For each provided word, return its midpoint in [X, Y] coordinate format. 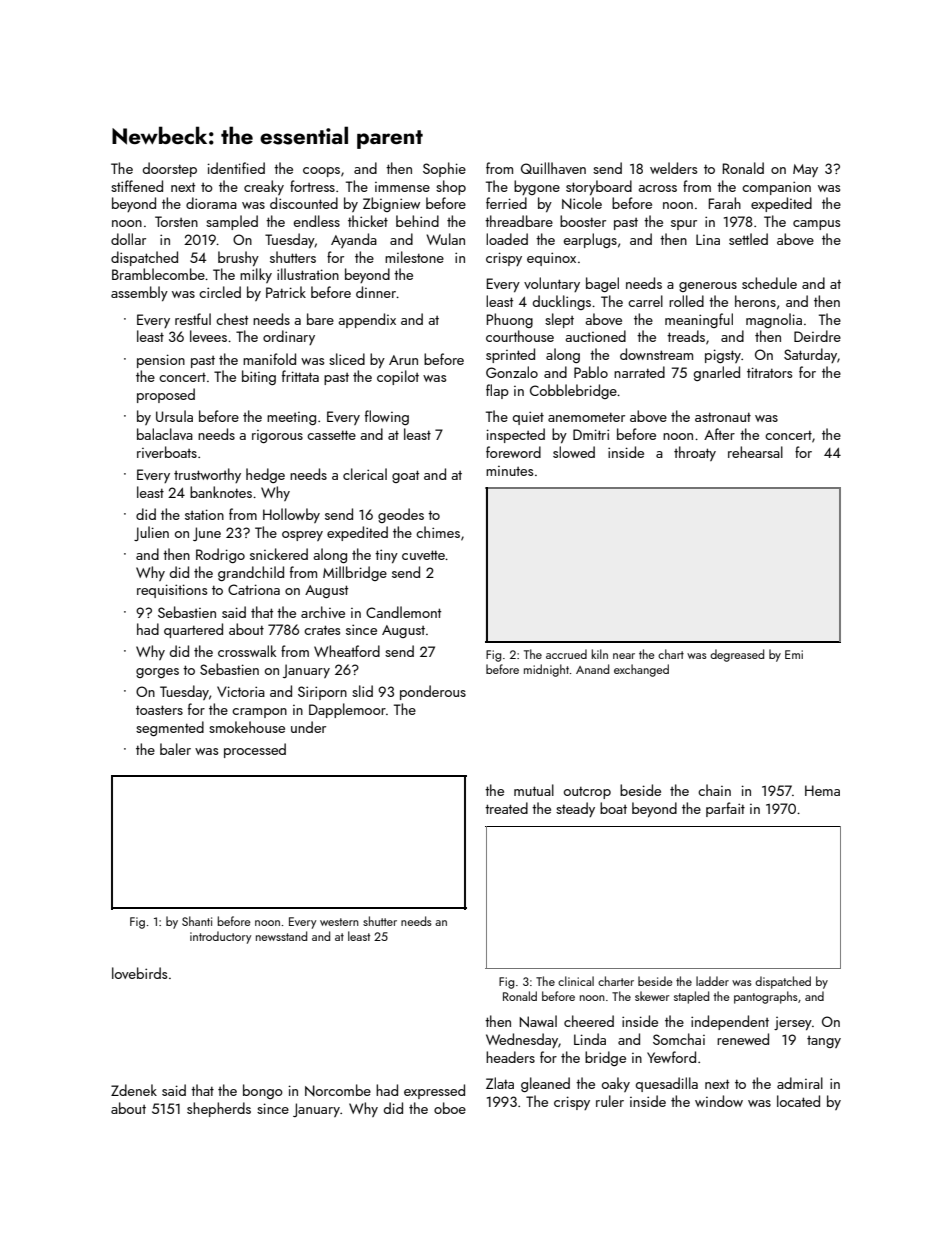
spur [684, 225]
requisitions [172, 591]
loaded [507, 239]
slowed [574, 452]
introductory [220, 937]
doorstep [170, 169]
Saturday [810, 355]
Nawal [538, 1021]
